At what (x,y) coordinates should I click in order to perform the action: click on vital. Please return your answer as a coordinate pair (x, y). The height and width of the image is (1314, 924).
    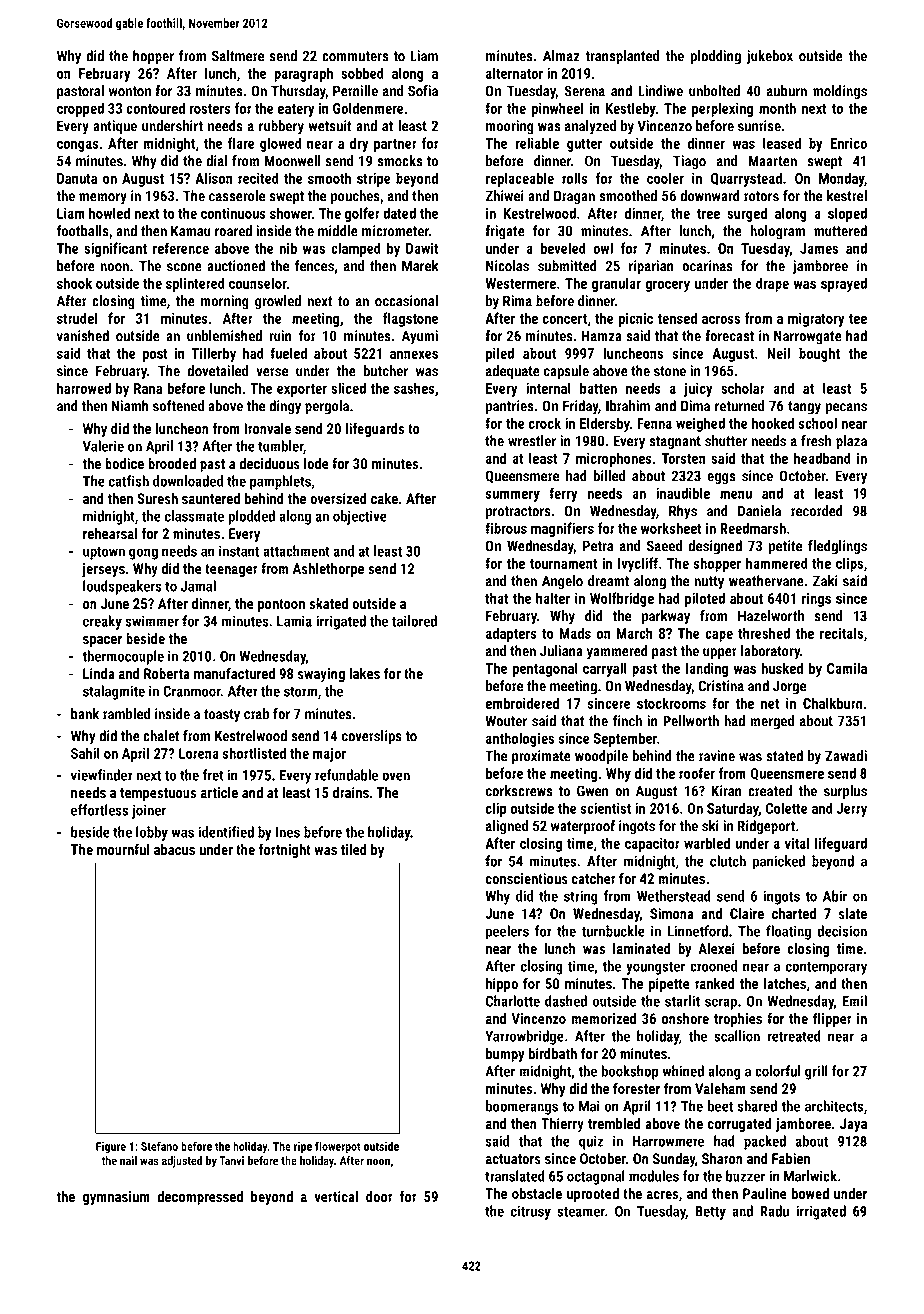
    Looking at the image, I should click on (797, 843).
